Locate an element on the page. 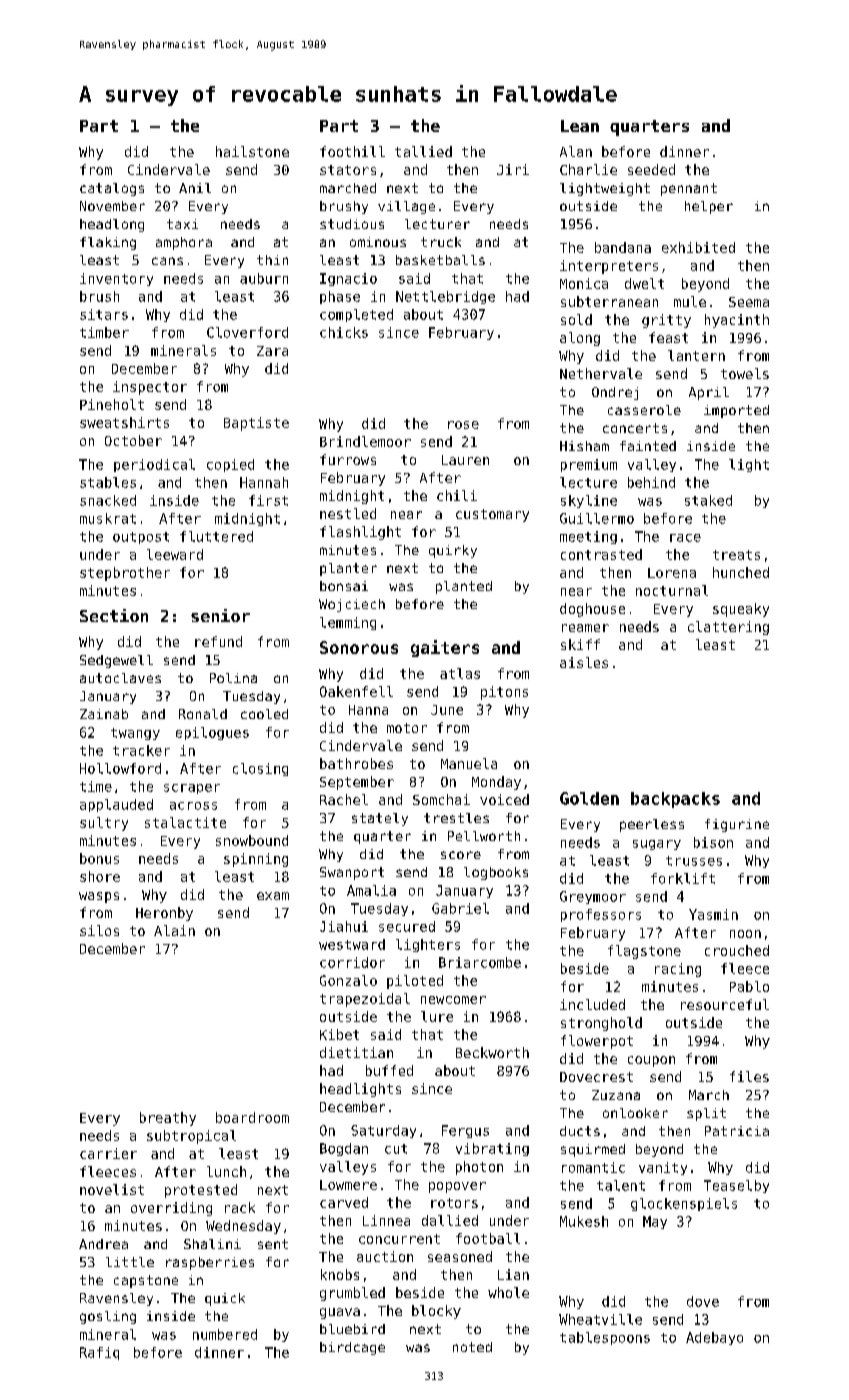  skiff is located at coordinates (580, 644).
